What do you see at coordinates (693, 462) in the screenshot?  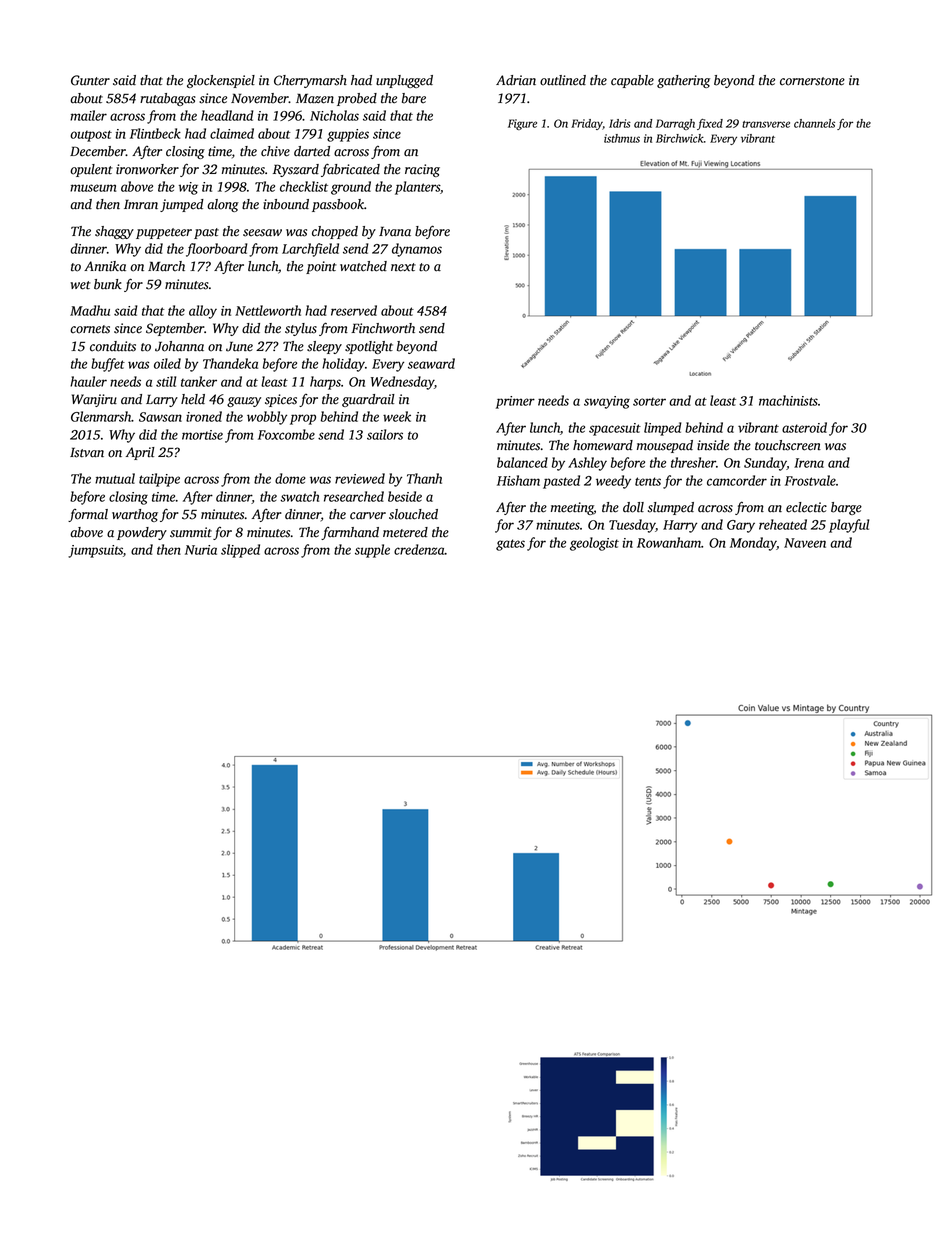 I see `thresher` at bounding box center [693, 462].
